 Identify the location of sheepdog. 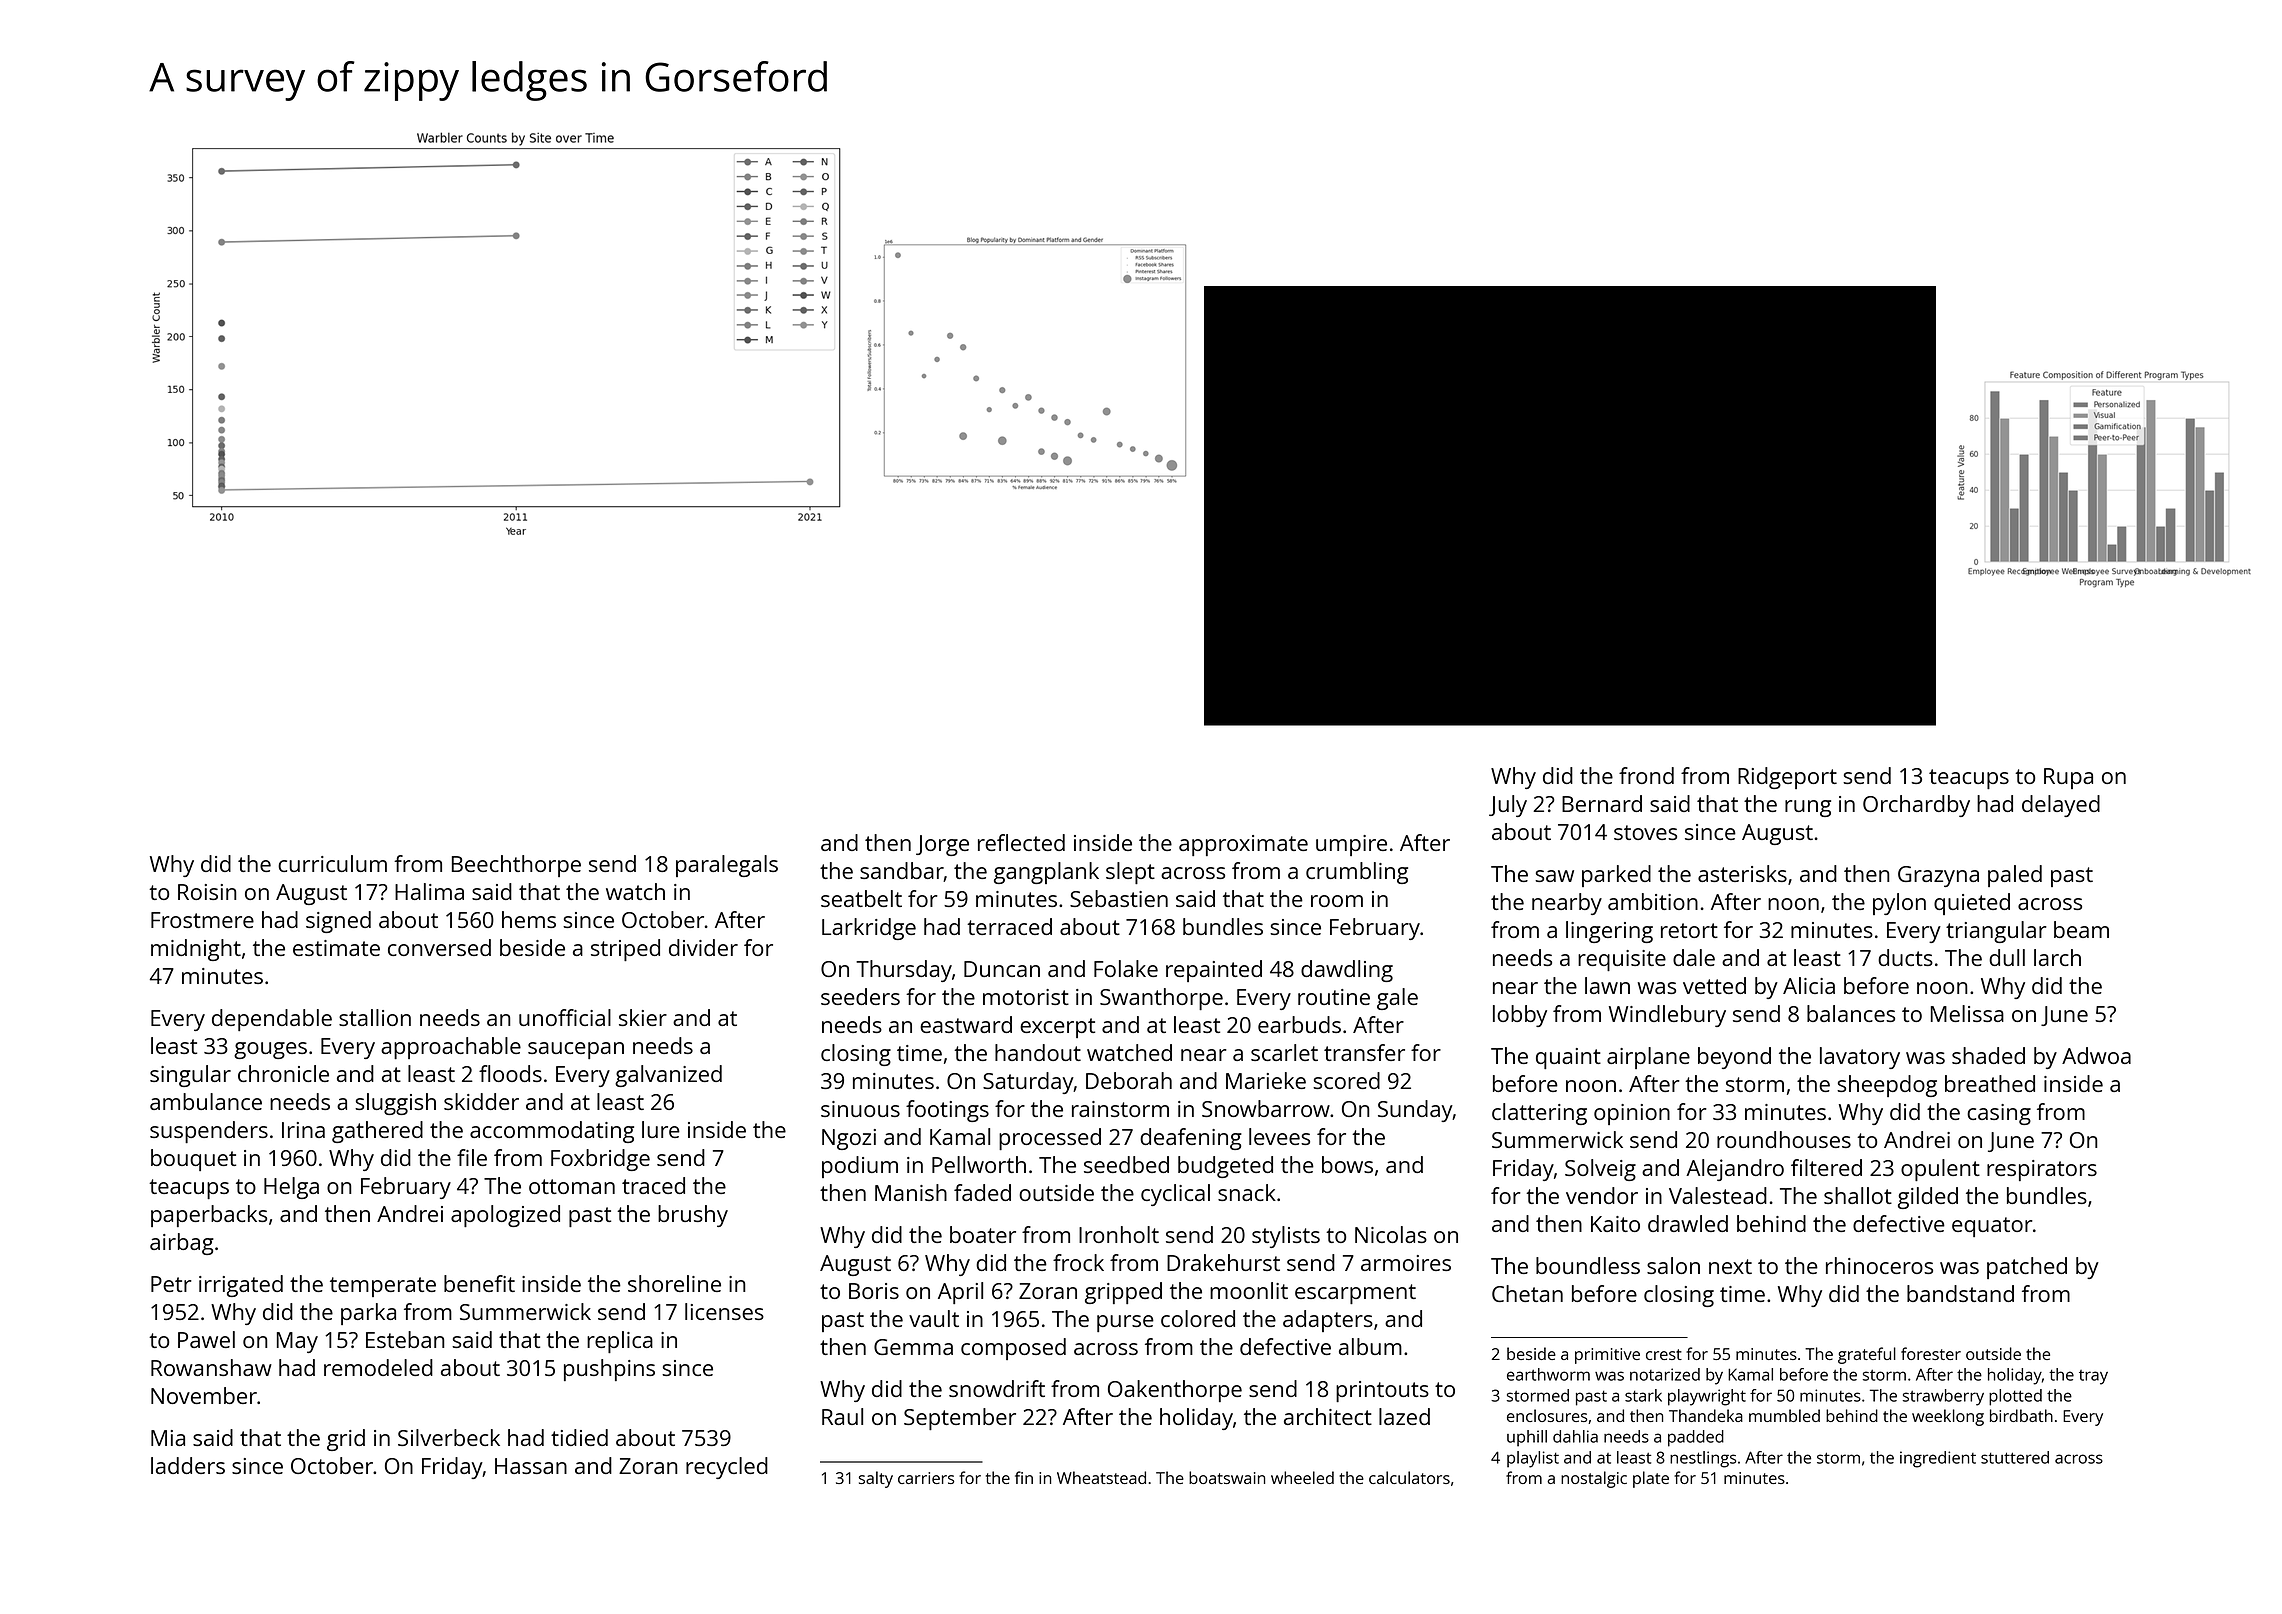
(1887, 1086).
